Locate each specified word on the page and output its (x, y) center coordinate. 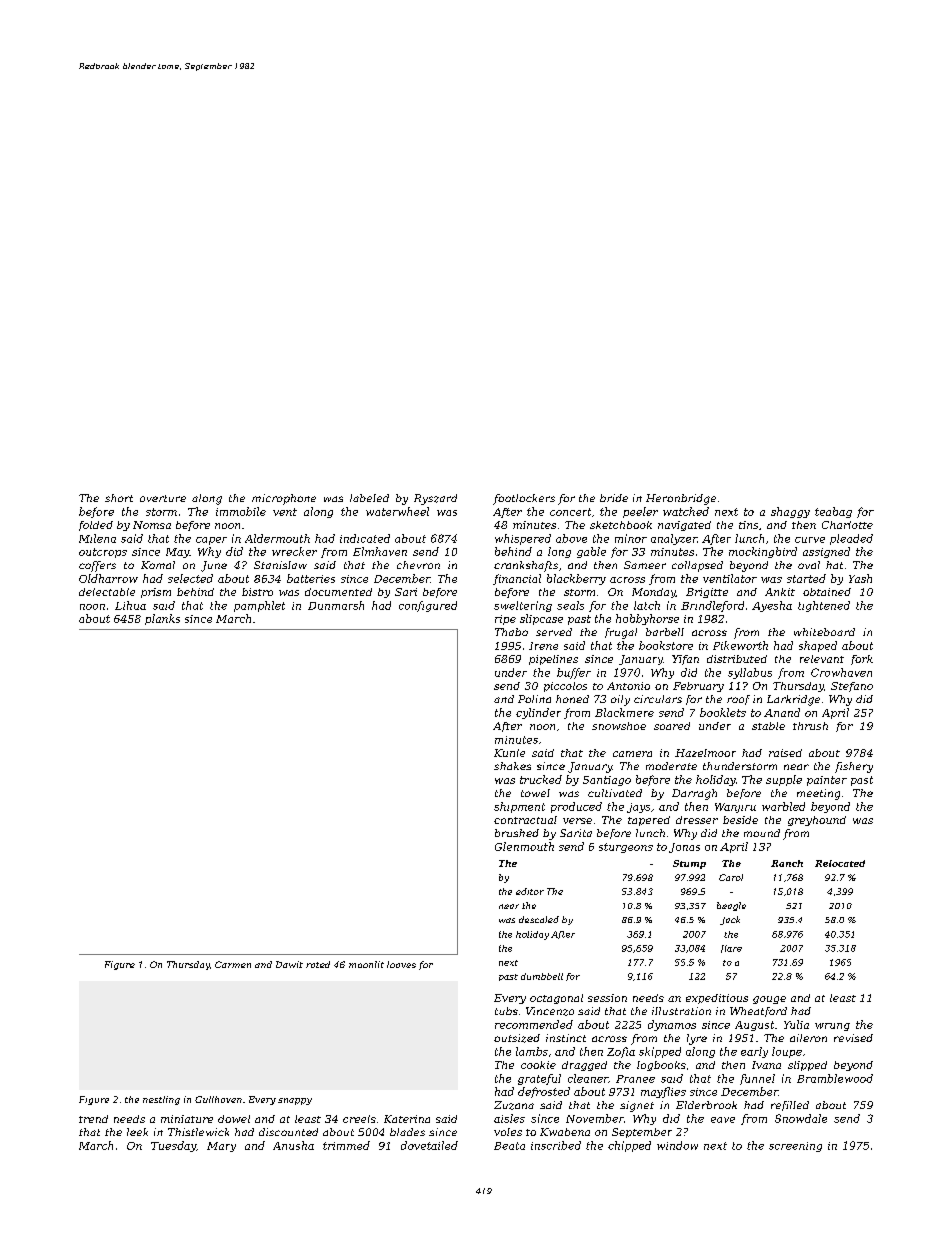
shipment (519, 807)
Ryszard (435, 499)
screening (795, 1147)
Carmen (233, 964)
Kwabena (565, 1132)
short (119, 498)
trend (93, 1119)
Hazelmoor (705, 753)
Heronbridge (681, 499)
